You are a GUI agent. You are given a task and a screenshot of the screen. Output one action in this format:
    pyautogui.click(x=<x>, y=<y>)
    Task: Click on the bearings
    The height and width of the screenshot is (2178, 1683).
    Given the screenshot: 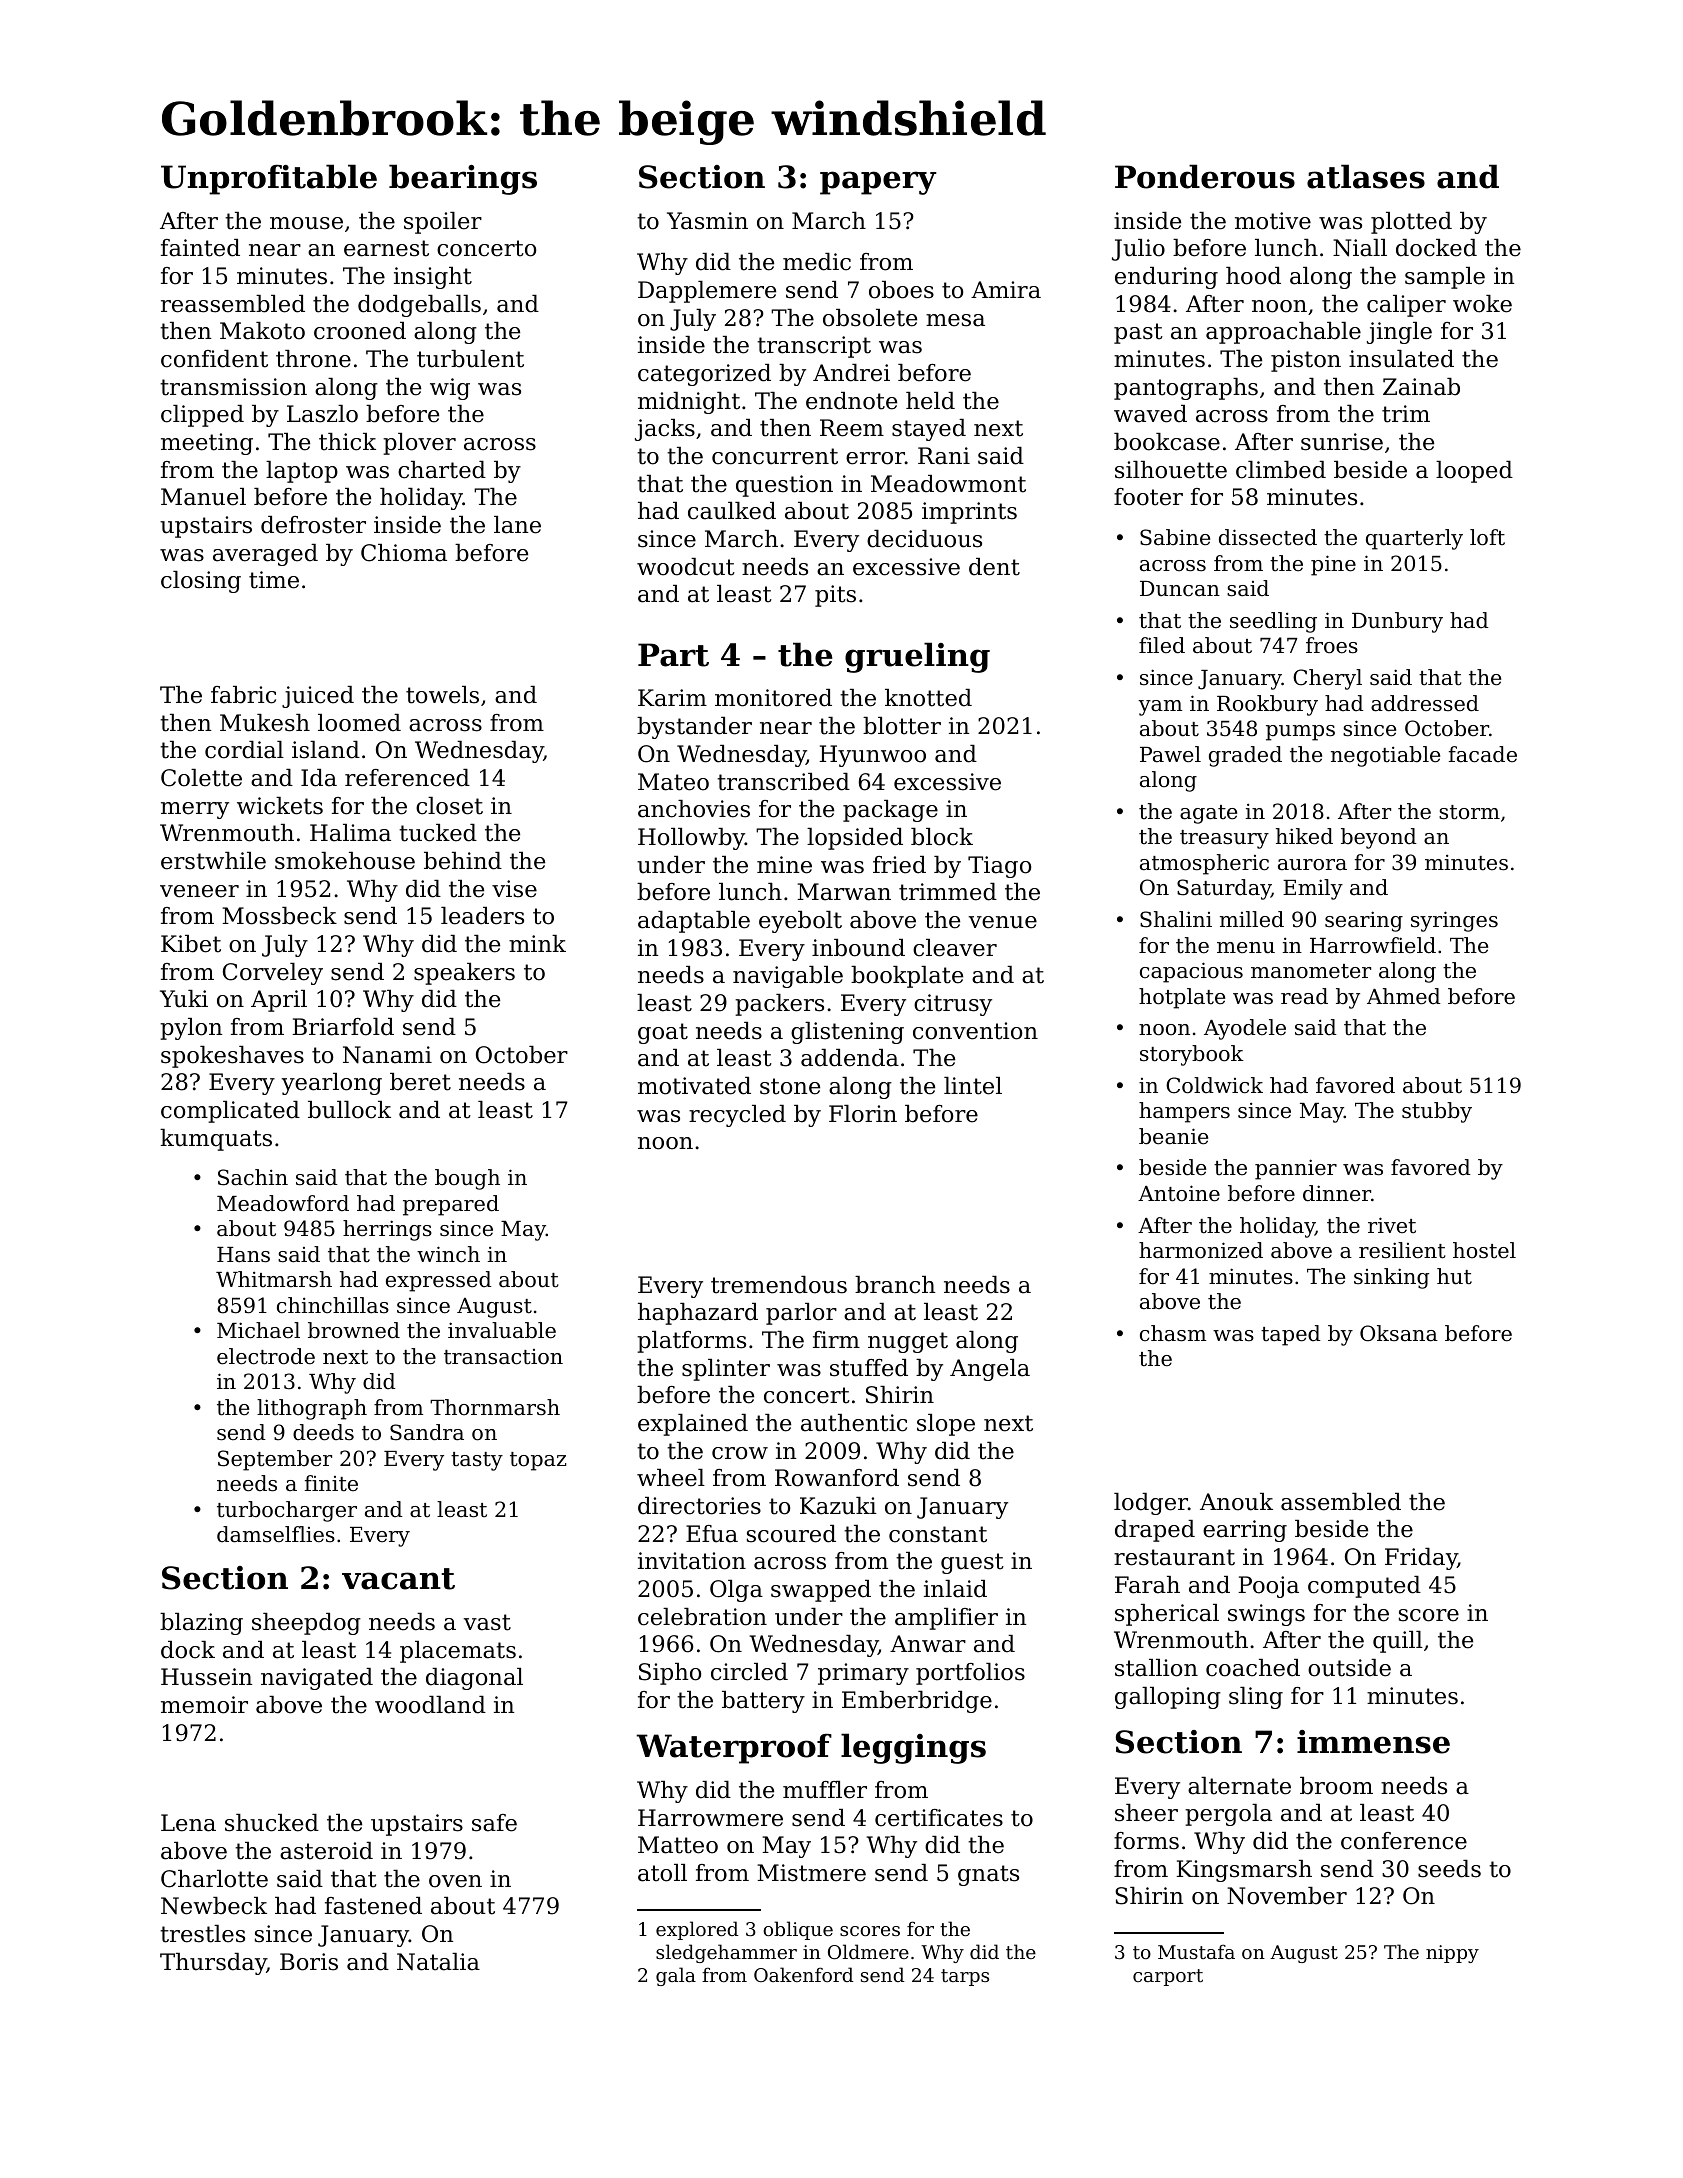 What is the action you would take?
    pyautogui.click(x=463, y=179)
